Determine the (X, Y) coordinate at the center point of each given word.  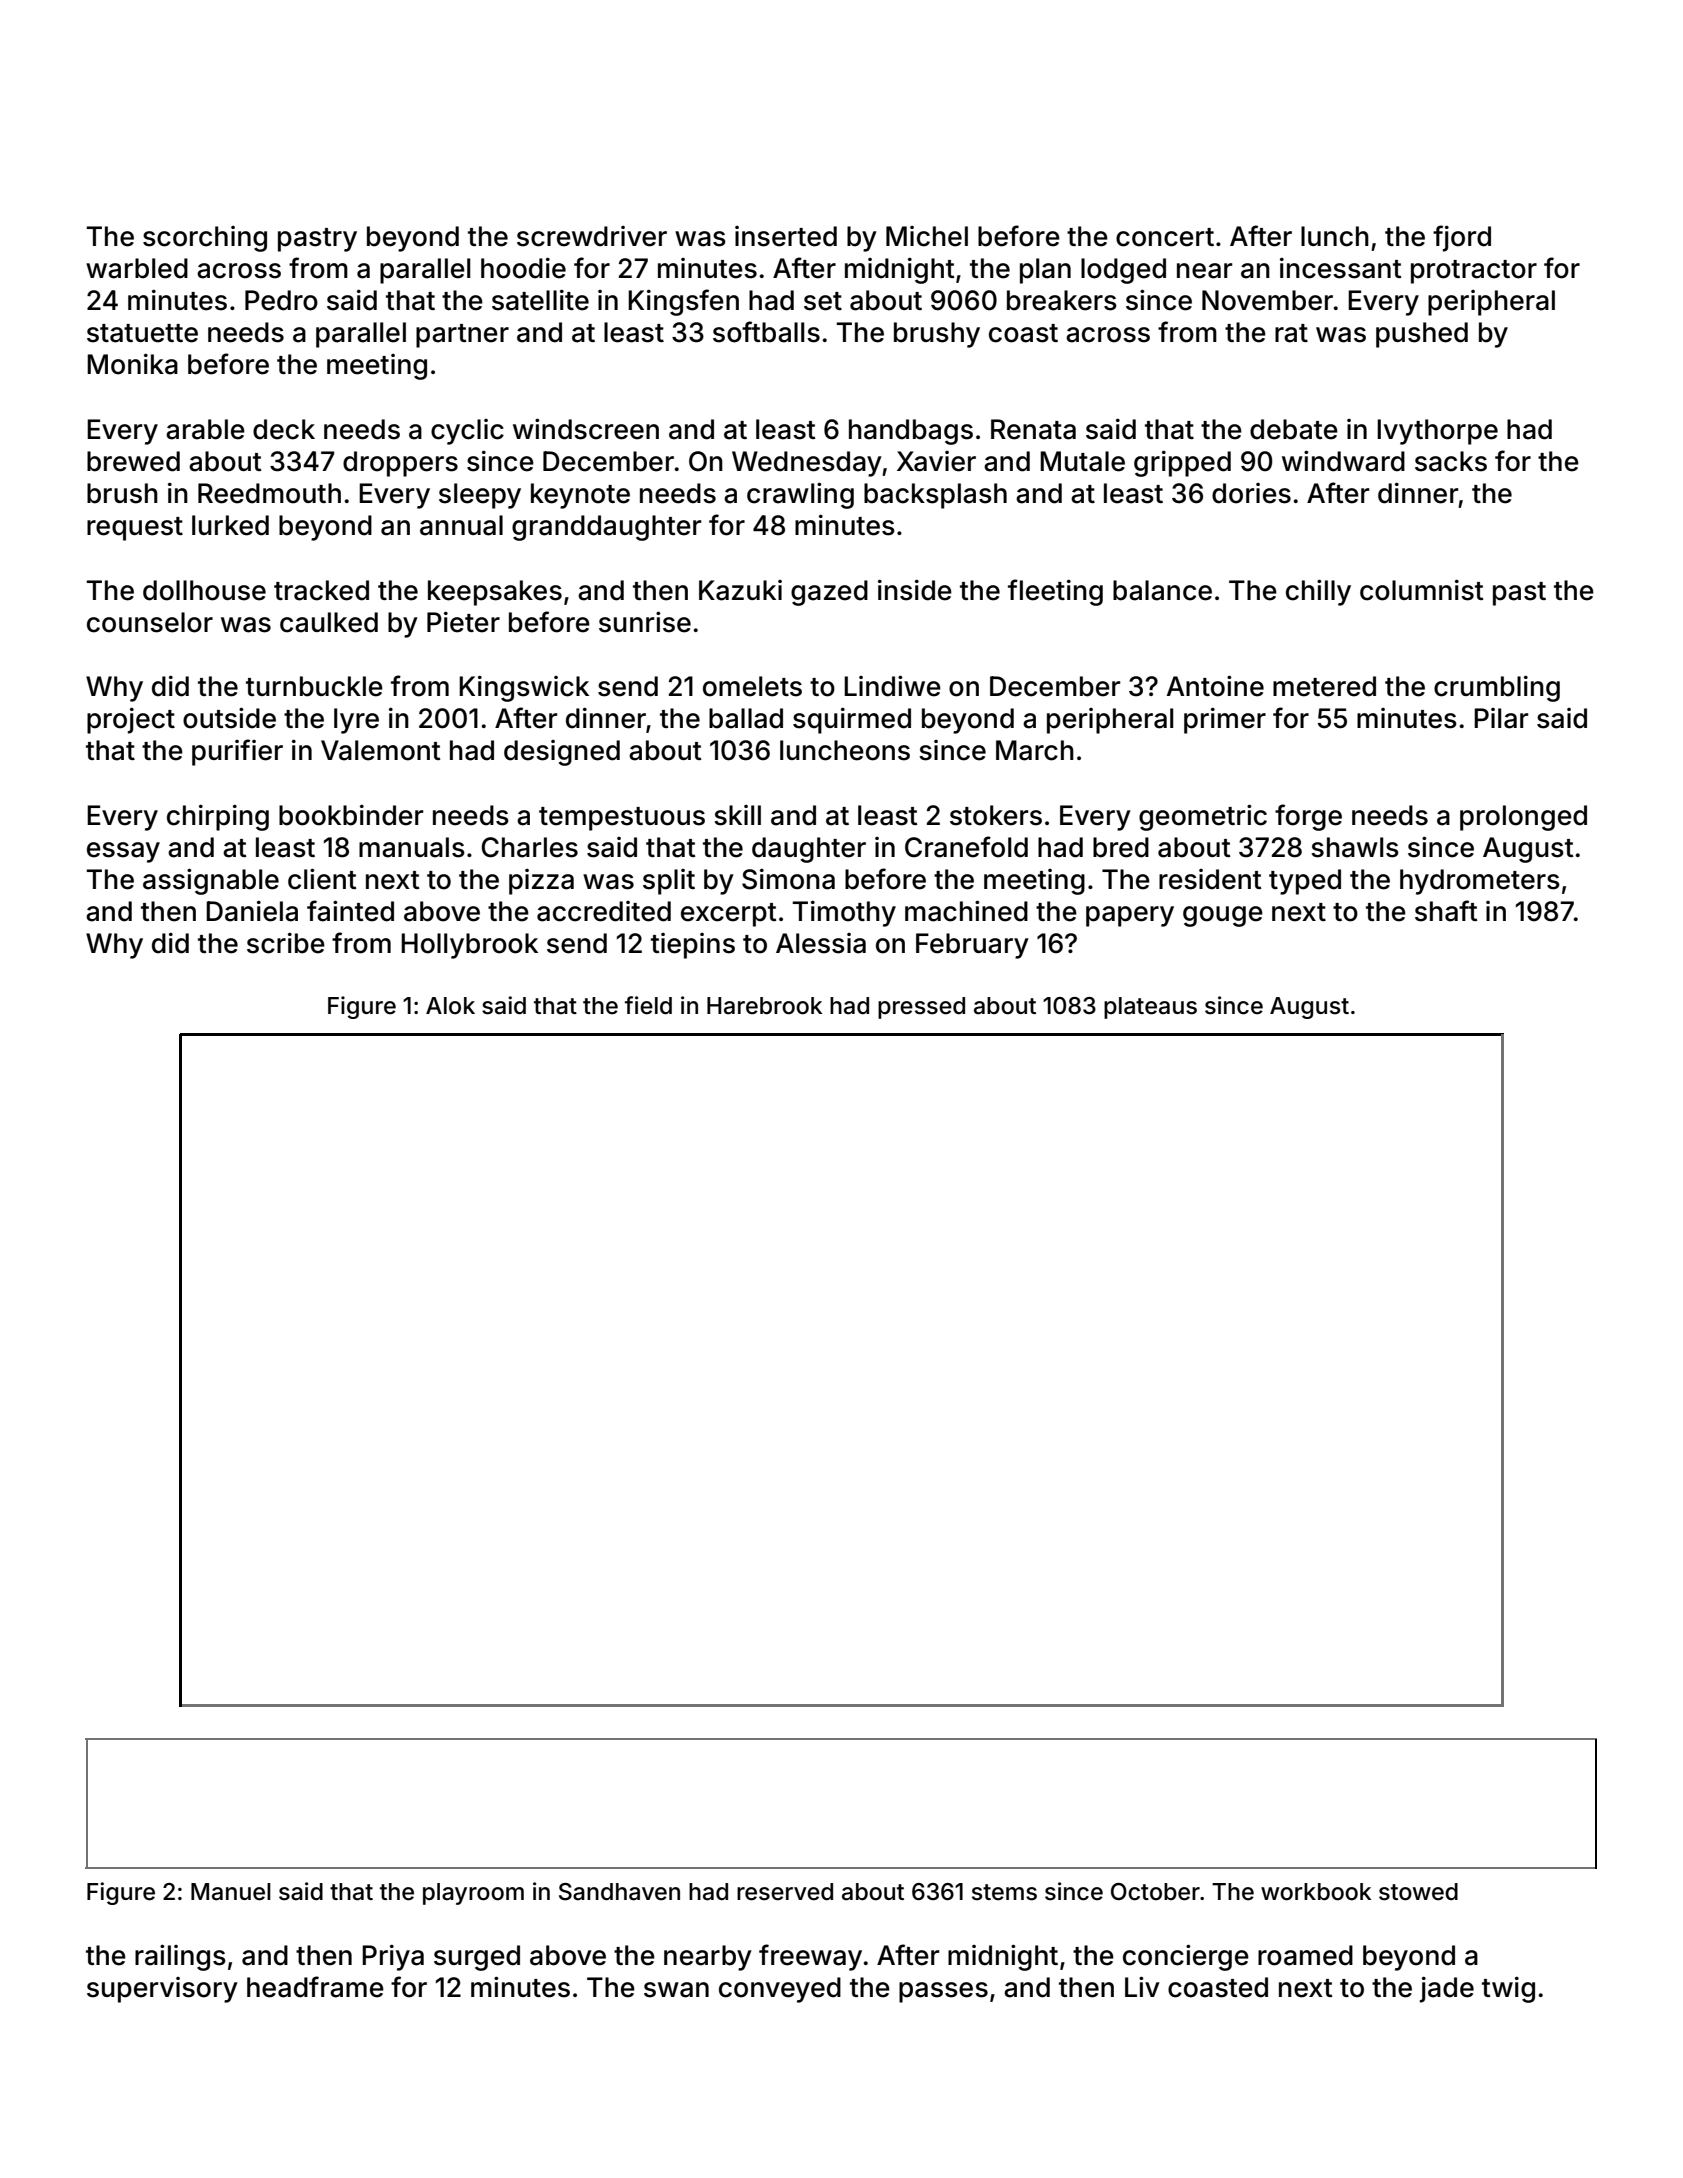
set (823, 301)
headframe (315, 1987)
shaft (1446, 911)
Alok (450, 1006)
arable (205, 429)
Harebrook (764, 1006)
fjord (1462, 238)
